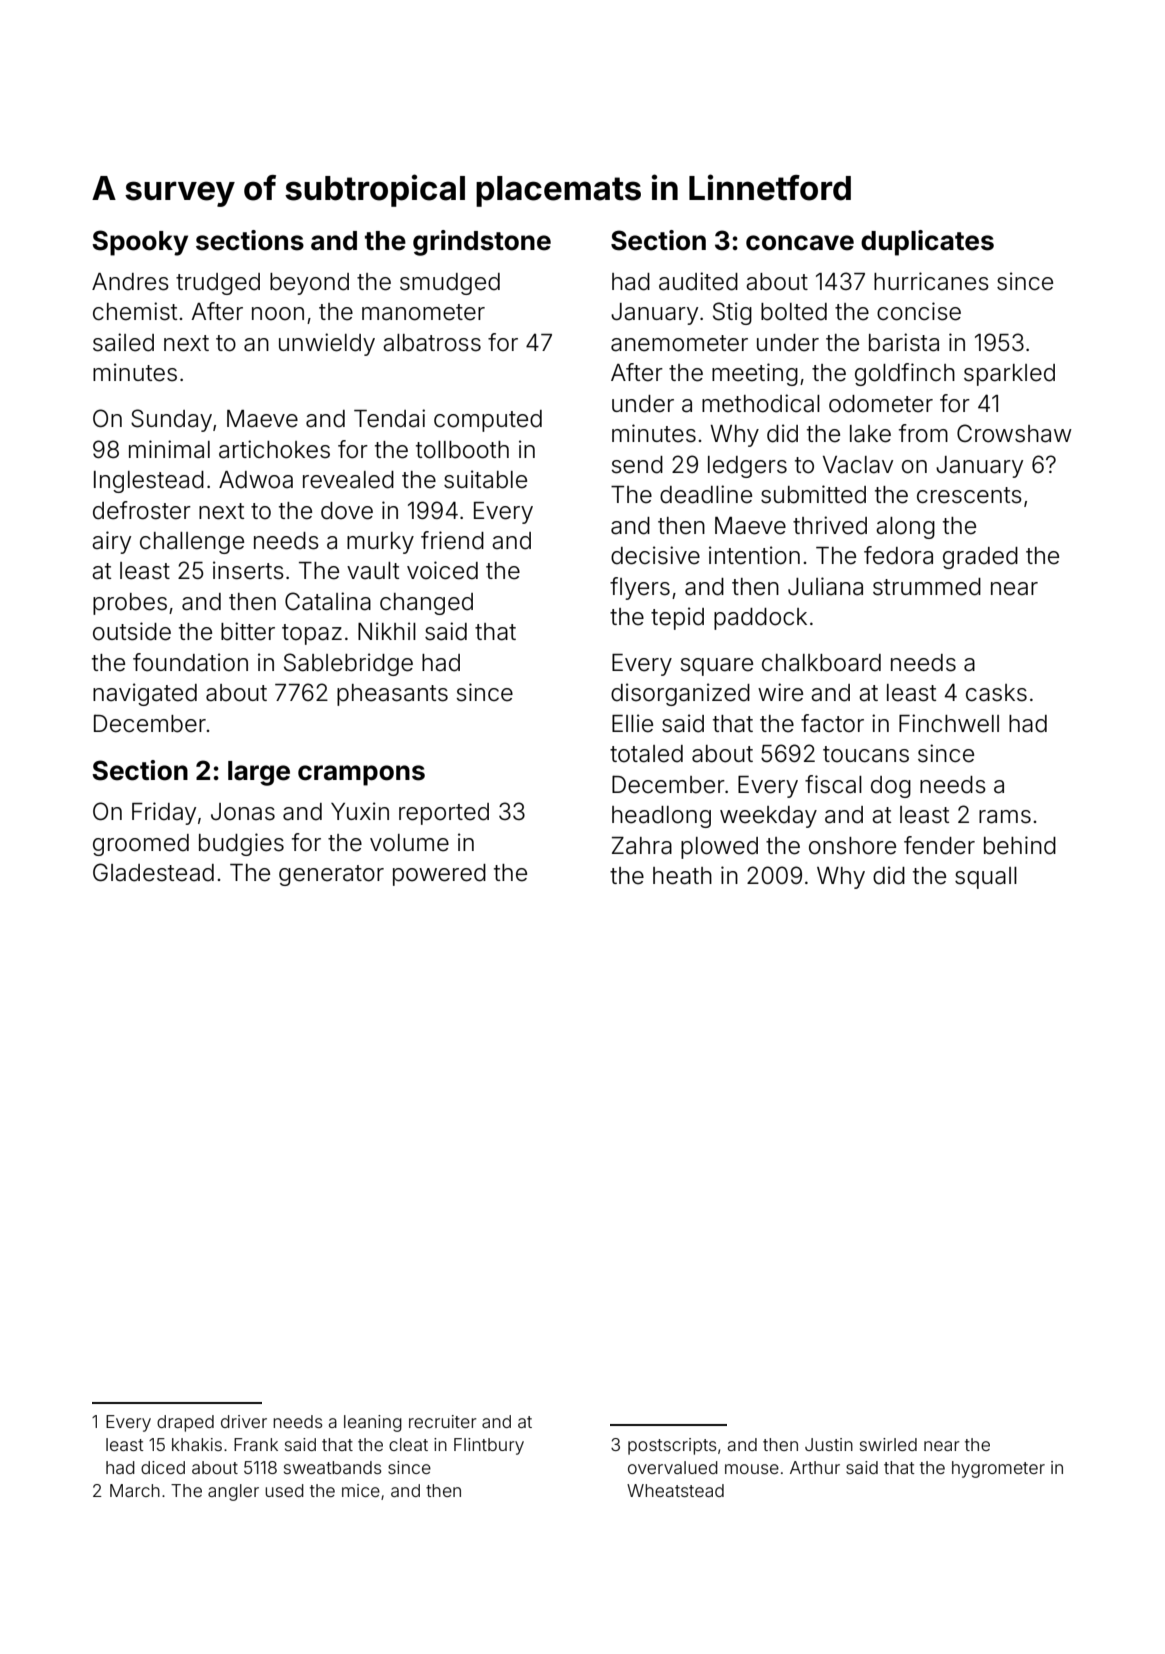 The height and width of the document is (1654, 1165). I want to click on leaning, so click(373, 1423).
